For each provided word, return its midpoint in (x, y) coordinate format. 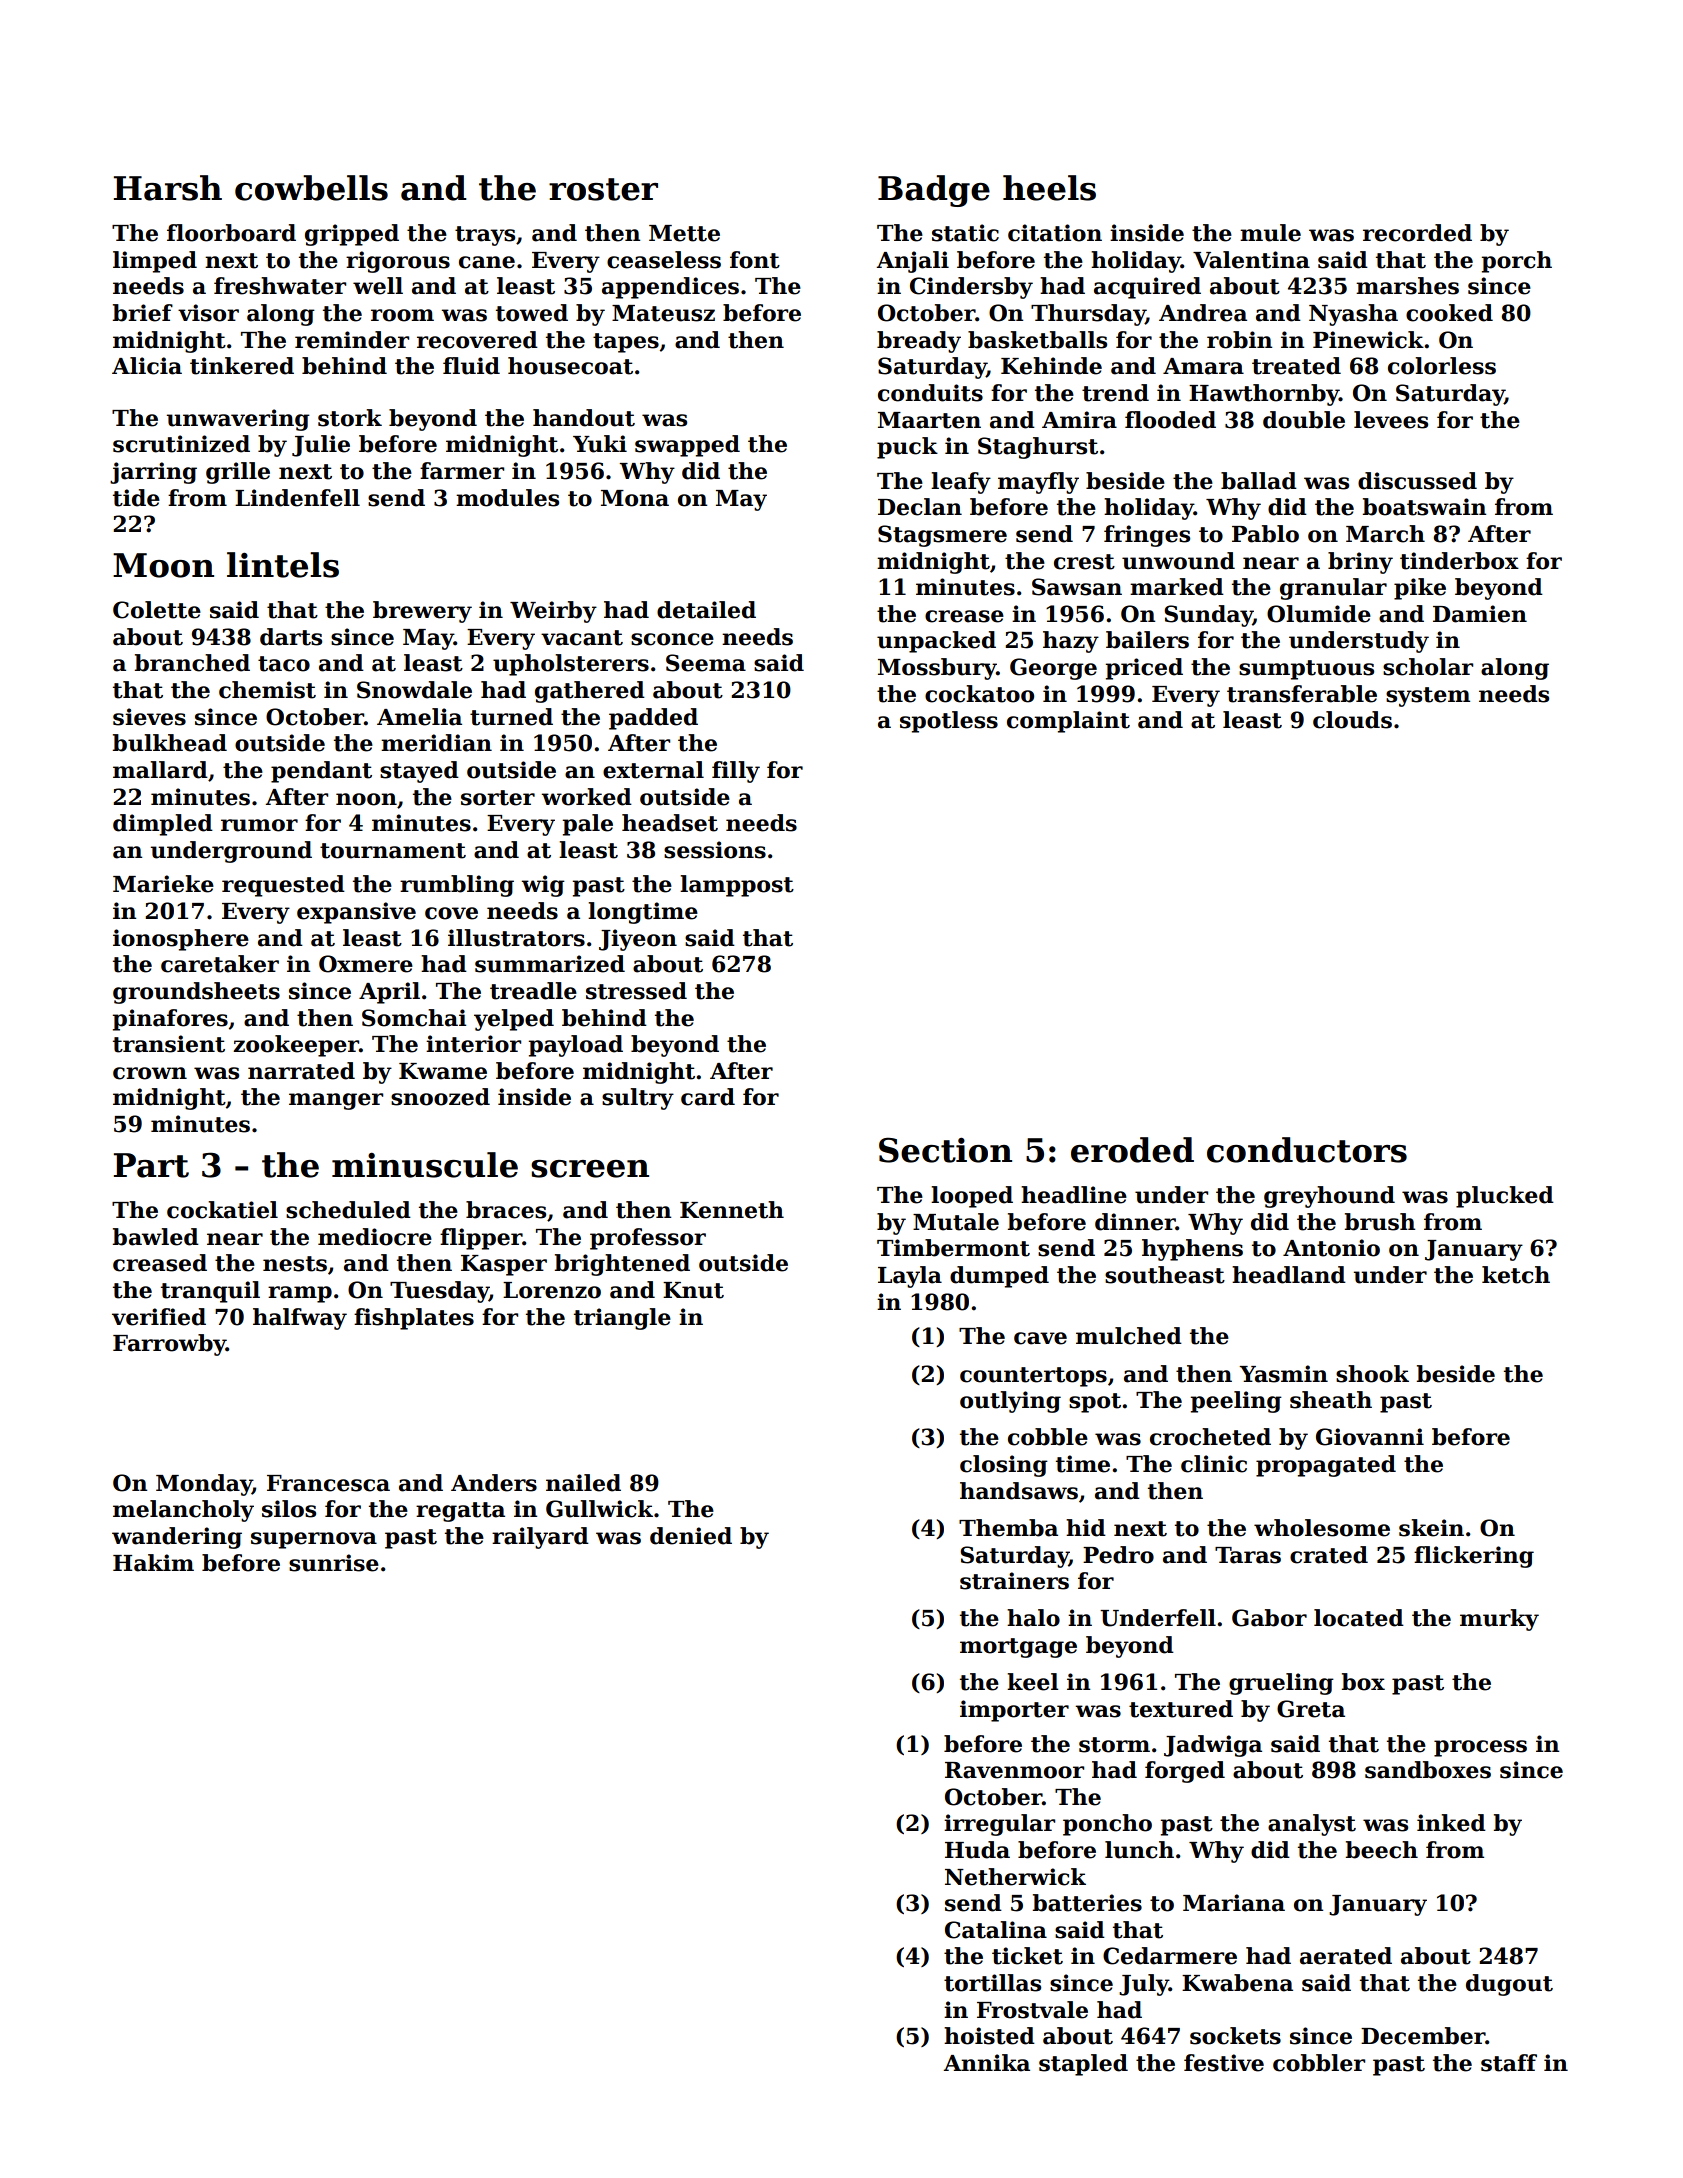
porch (1516, 262)
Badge (934, 191)
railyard (540, 1538)
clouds (1352, 720)
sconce (672, 639)
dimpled (163, 825)
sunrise (334, 1563)
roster (603, 189)
